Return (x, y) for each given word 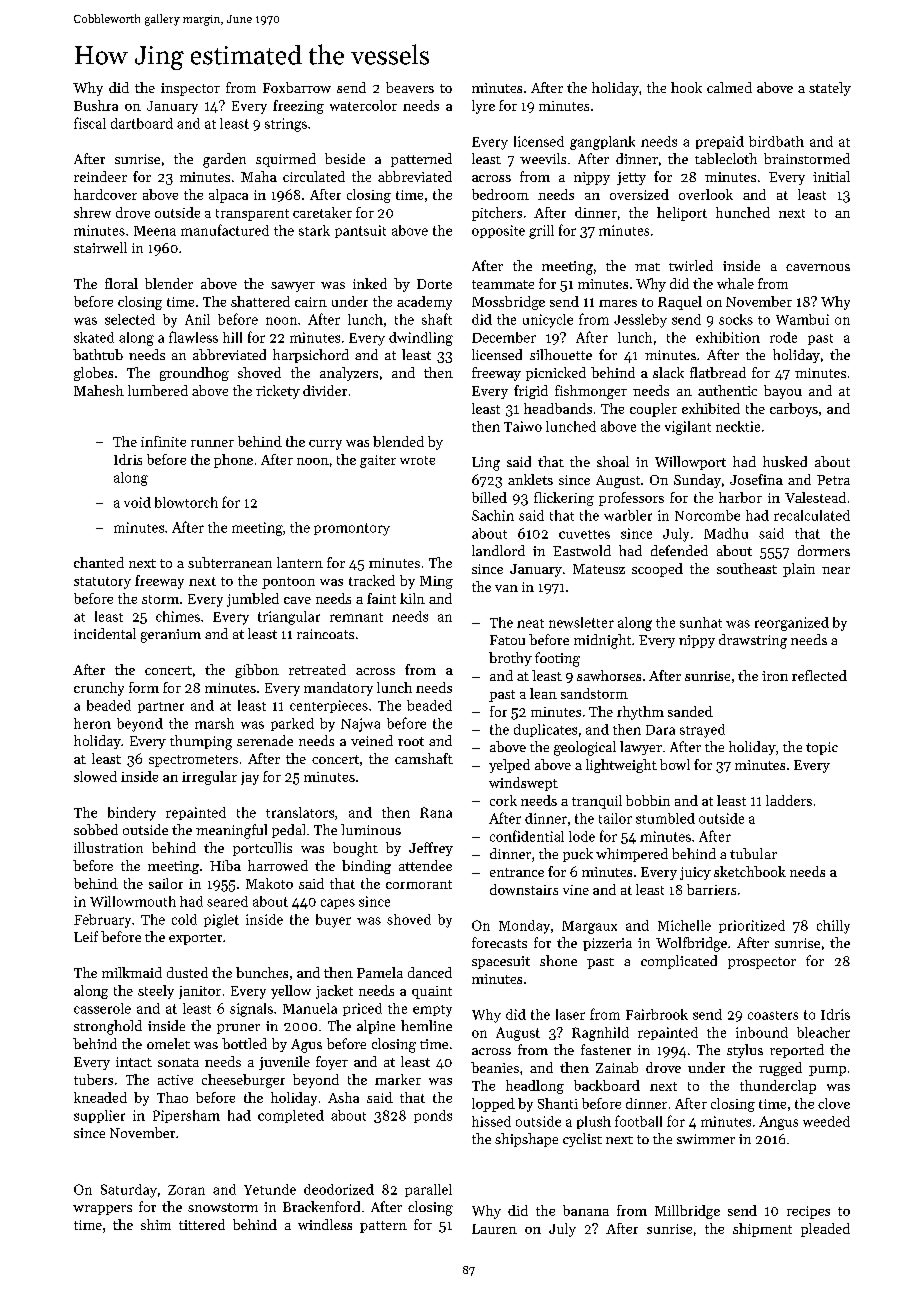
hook (686, 87)
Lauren (494, 1229)
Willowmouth (133, 901)
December (504, 337)
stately (830, 89)
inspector (190, 89)
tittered (202, 1224)
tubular (753, 853)
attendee (425, 865)
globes (93, 374)
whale (735, 283)
